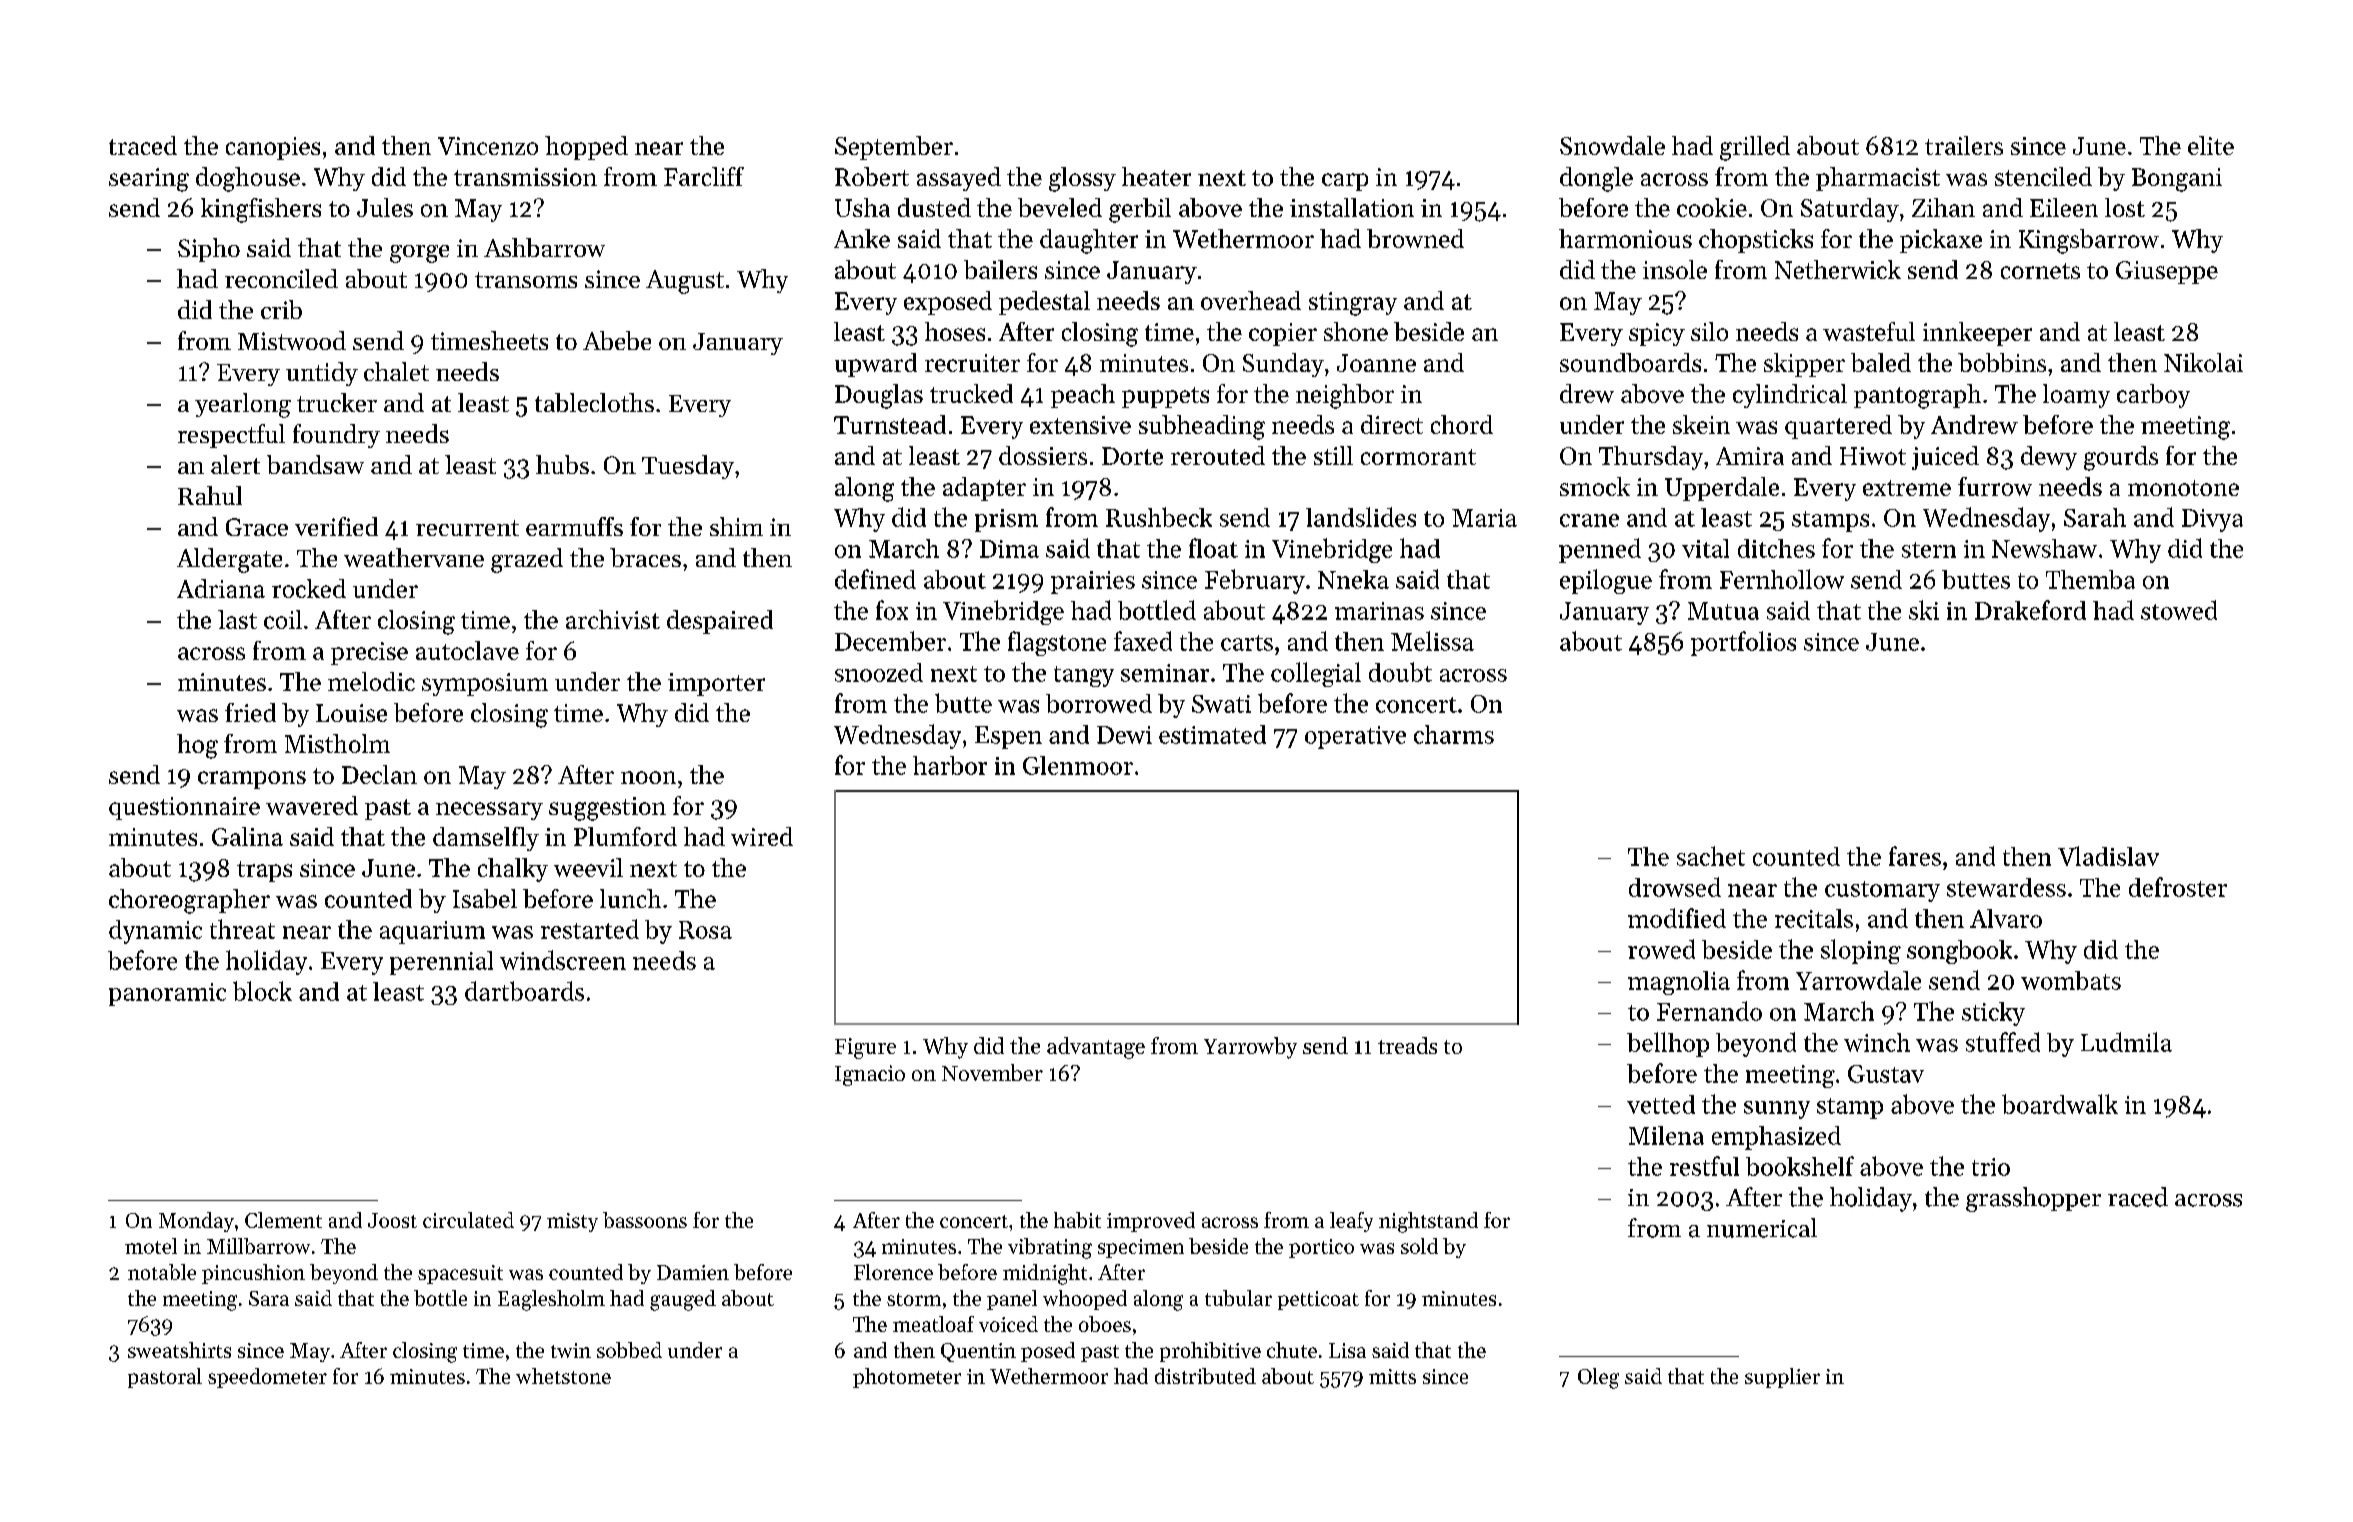 This document has height=1522, width=2353. What do you see at coordinates (1351, 1222) in the document?
I see `leafy` at bounding box center [1351, 1222].
